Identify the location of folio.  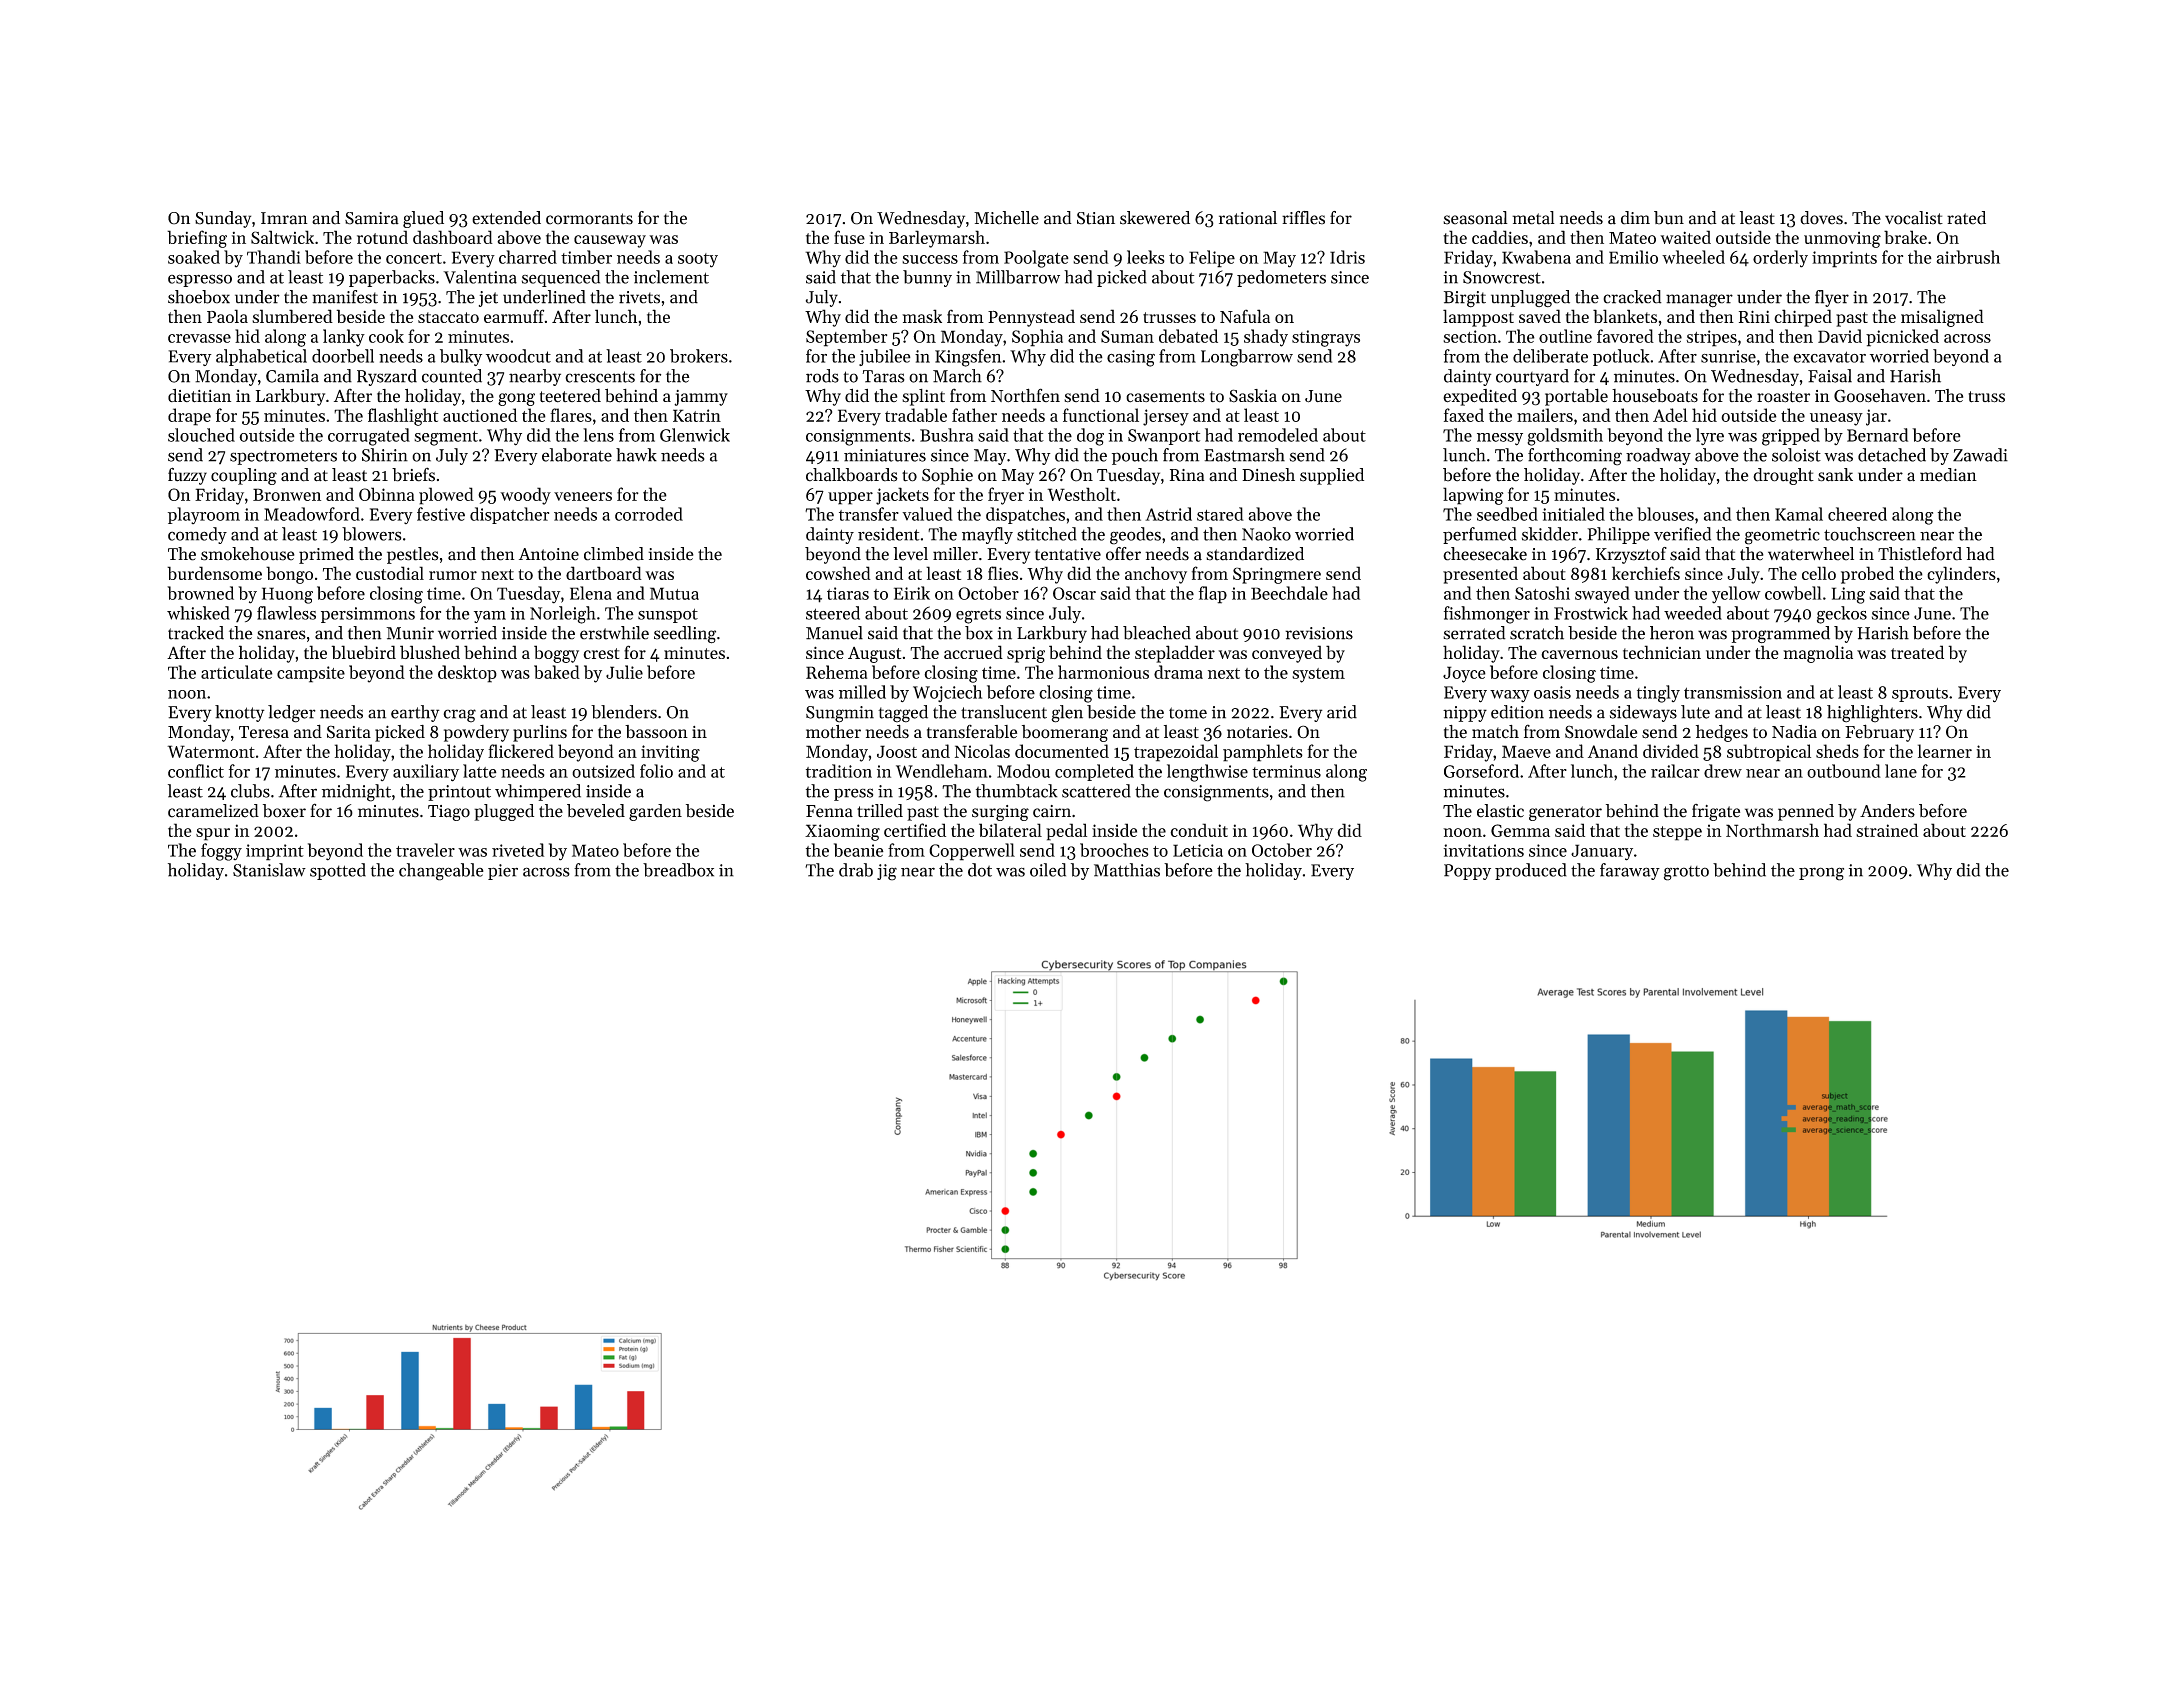
(656, 771).
